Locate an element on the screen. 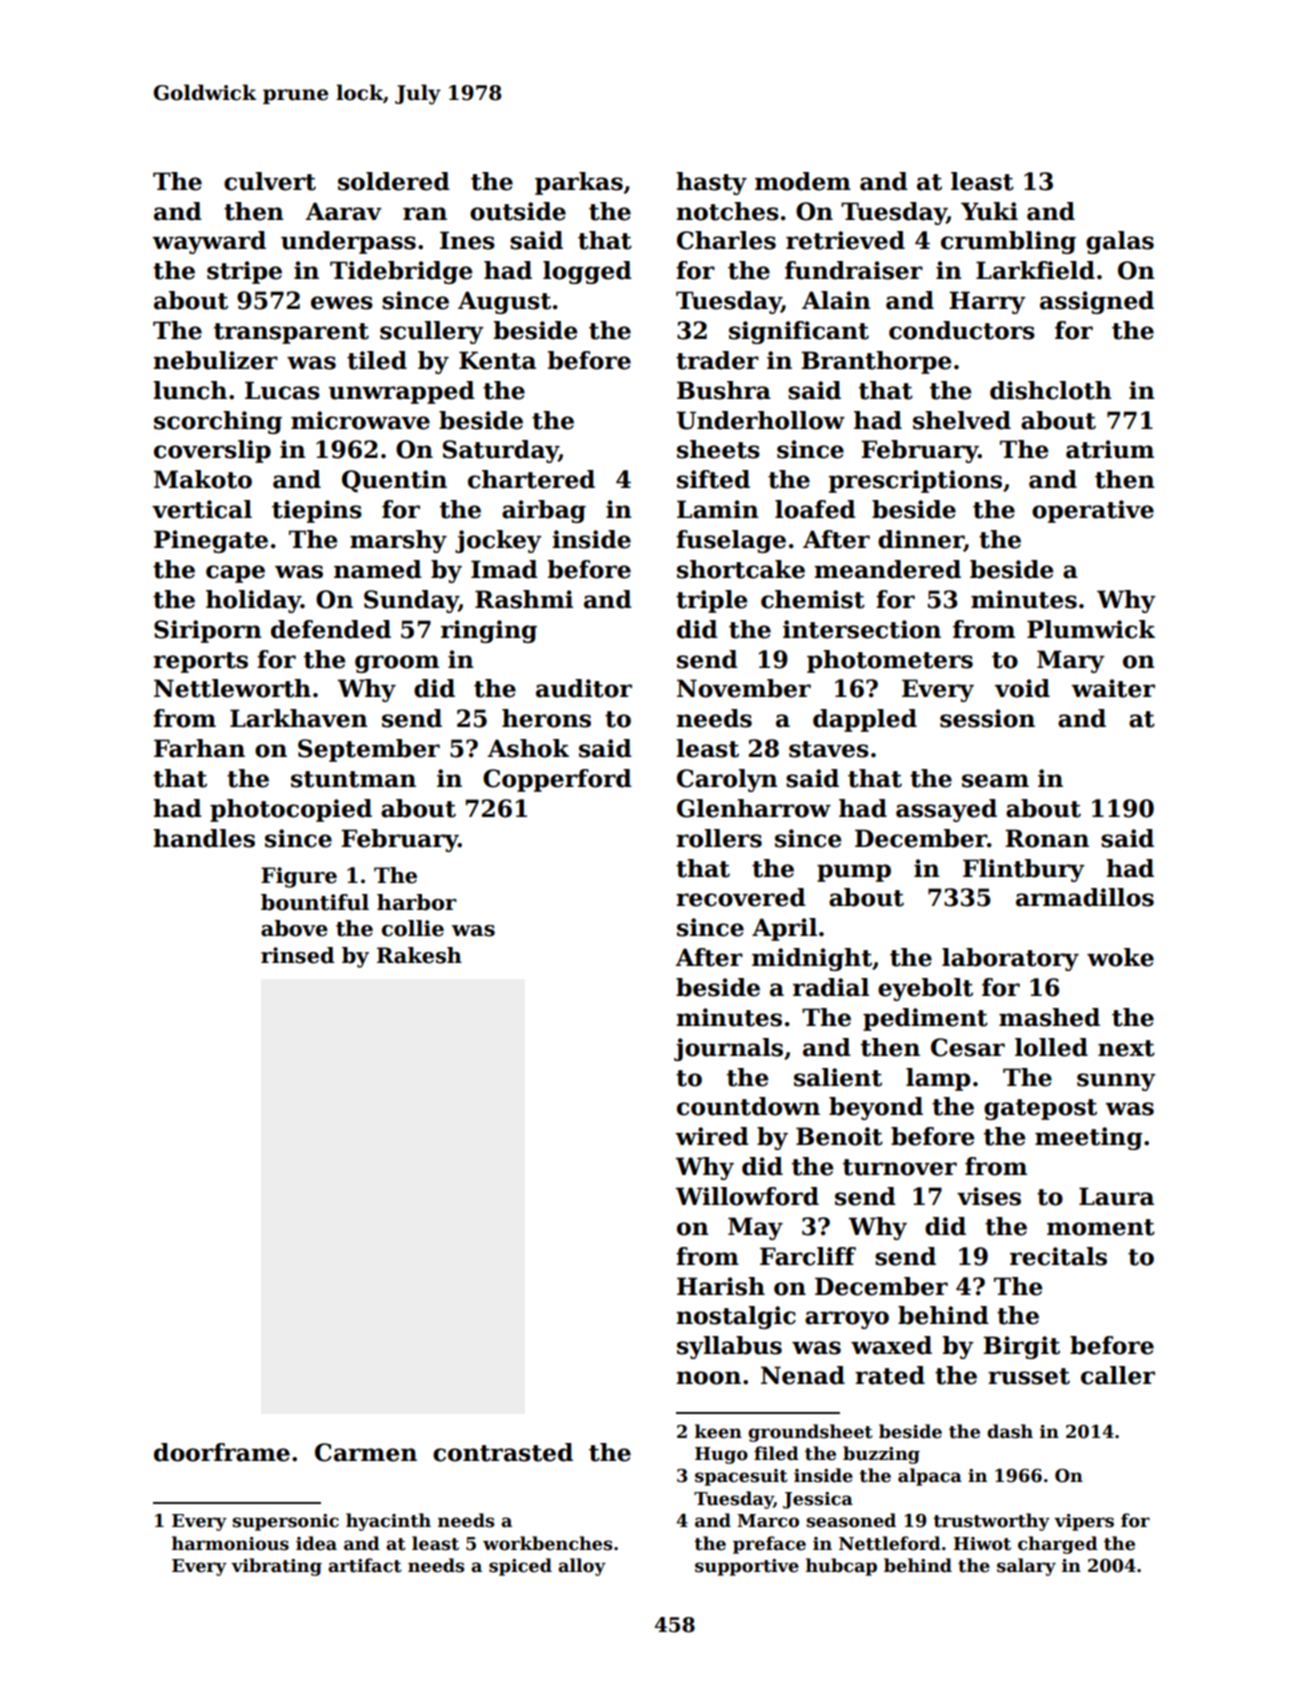 The width and height of the screenshot is (1308, 1693). Nenad is located at coordinates (803, 1375).
